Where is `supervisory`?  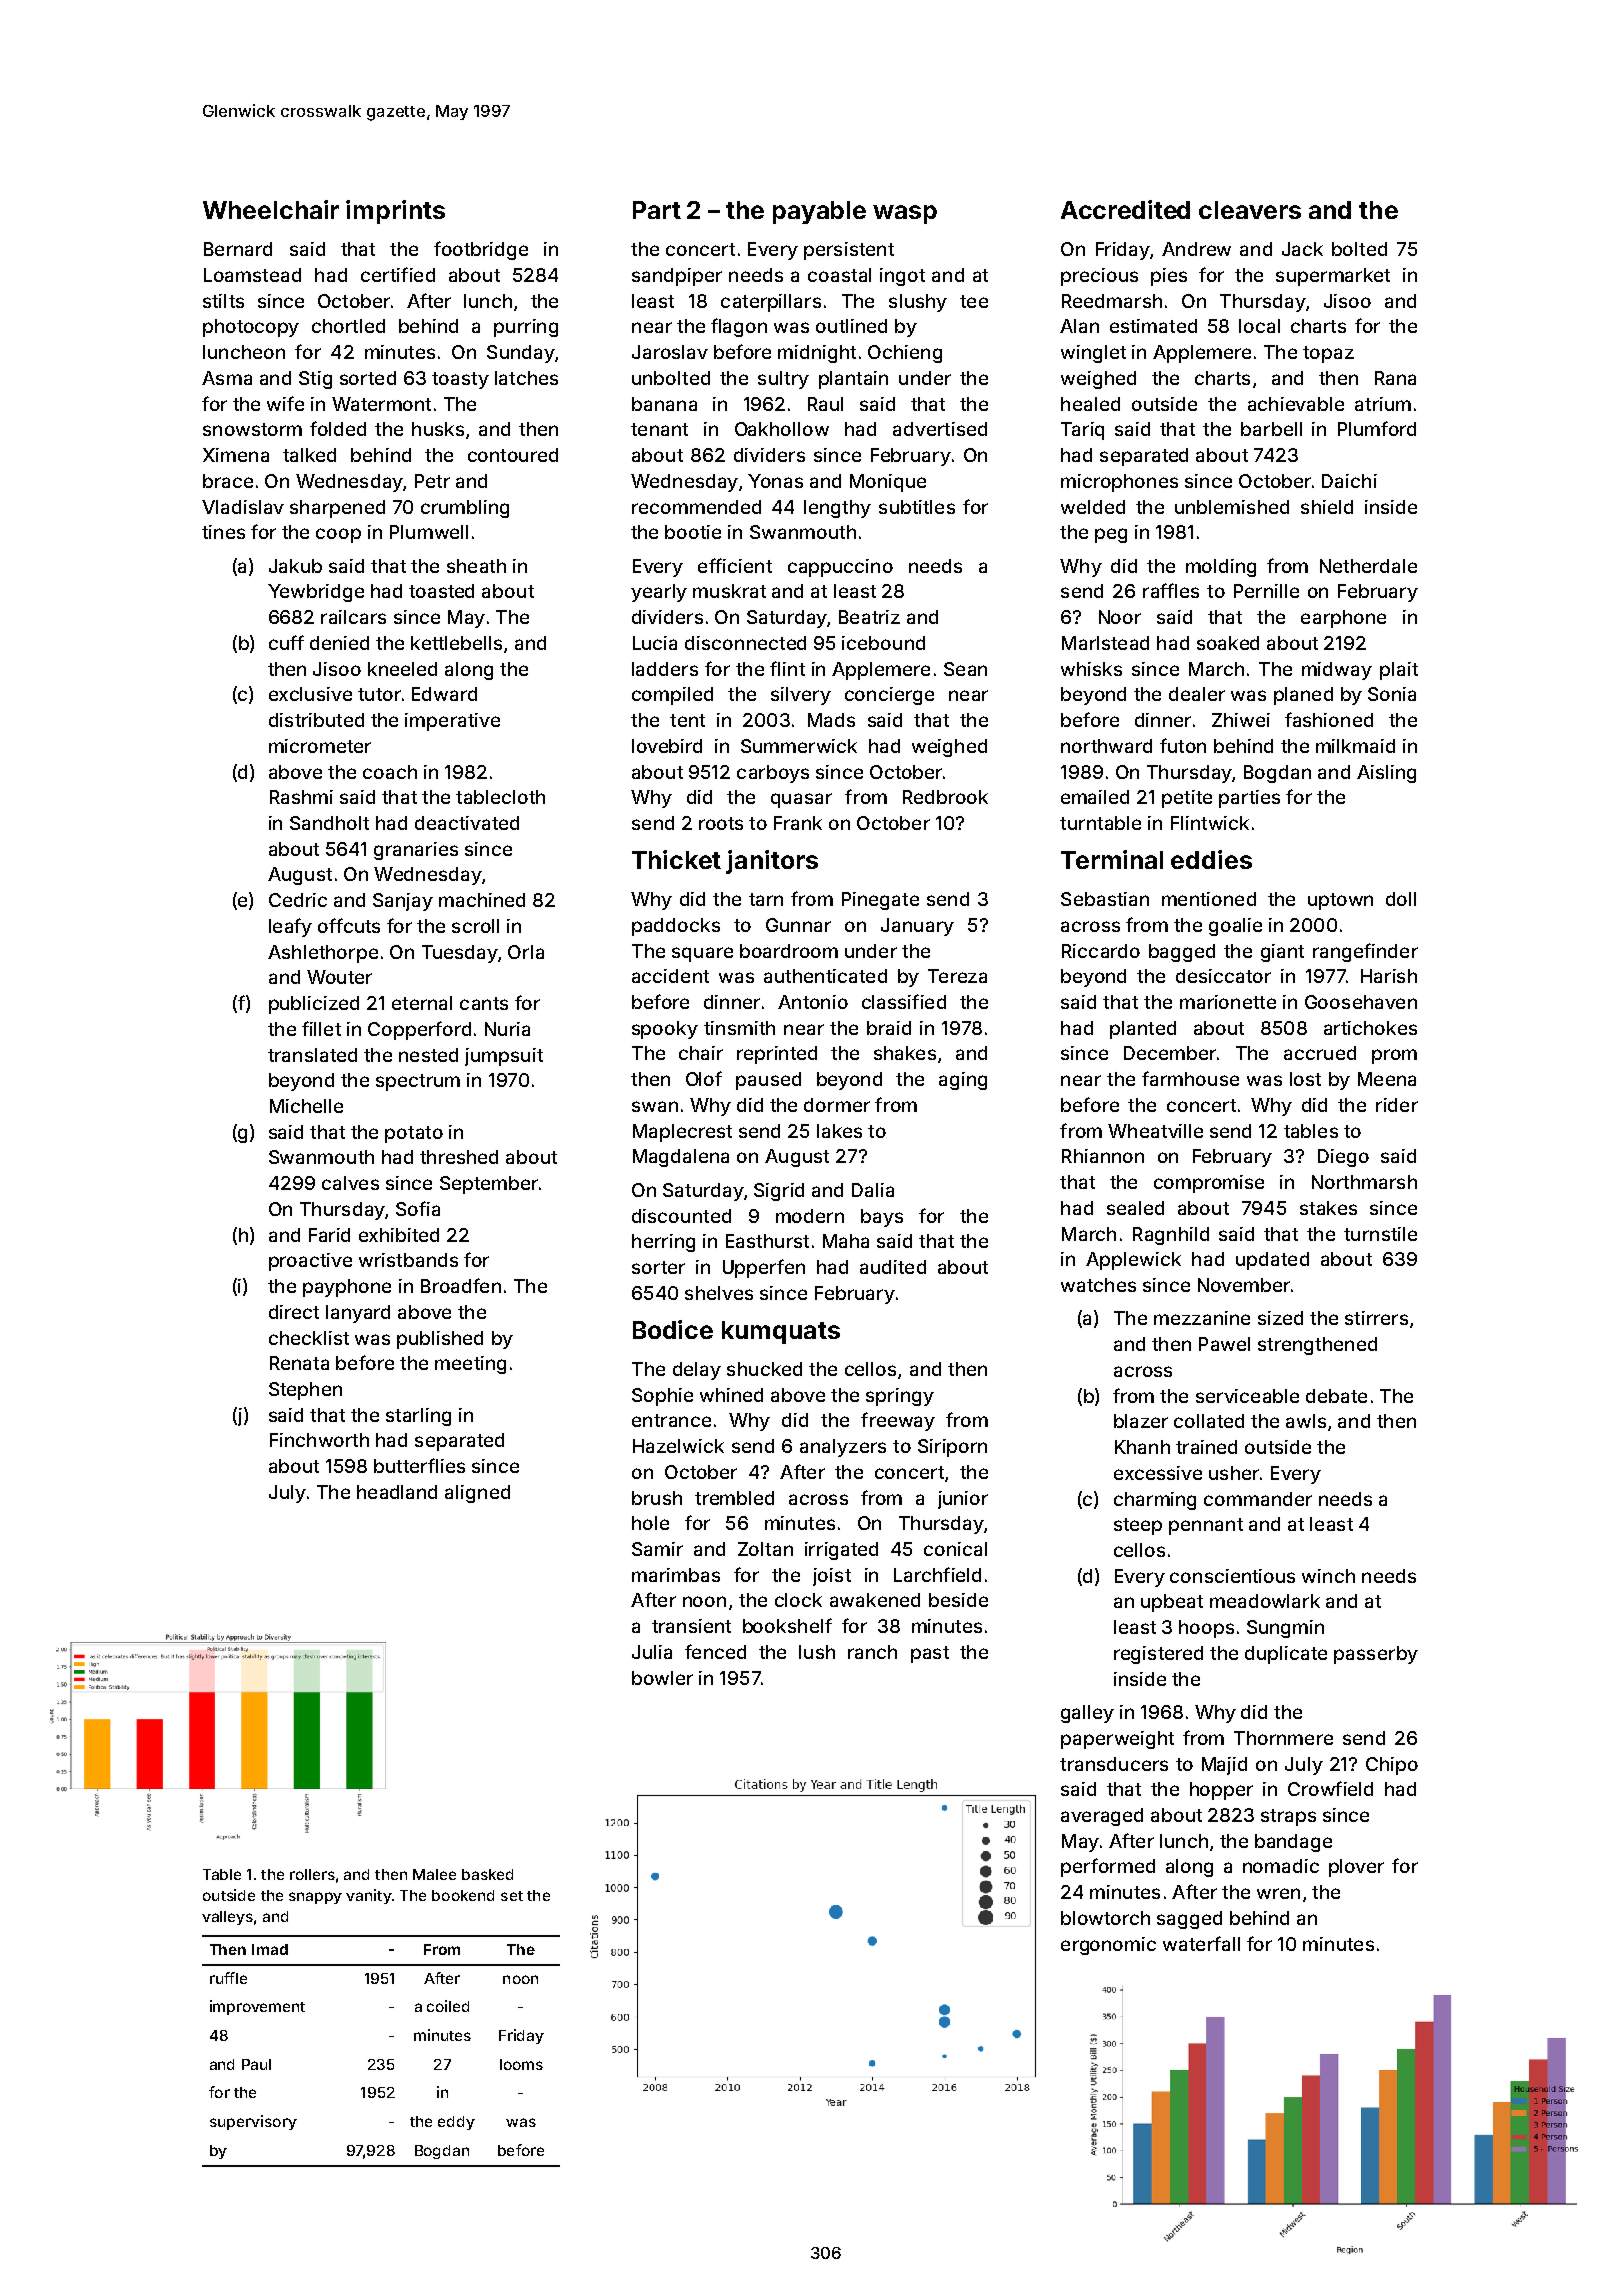 supervisory is located at coordinates (253, 2122).
